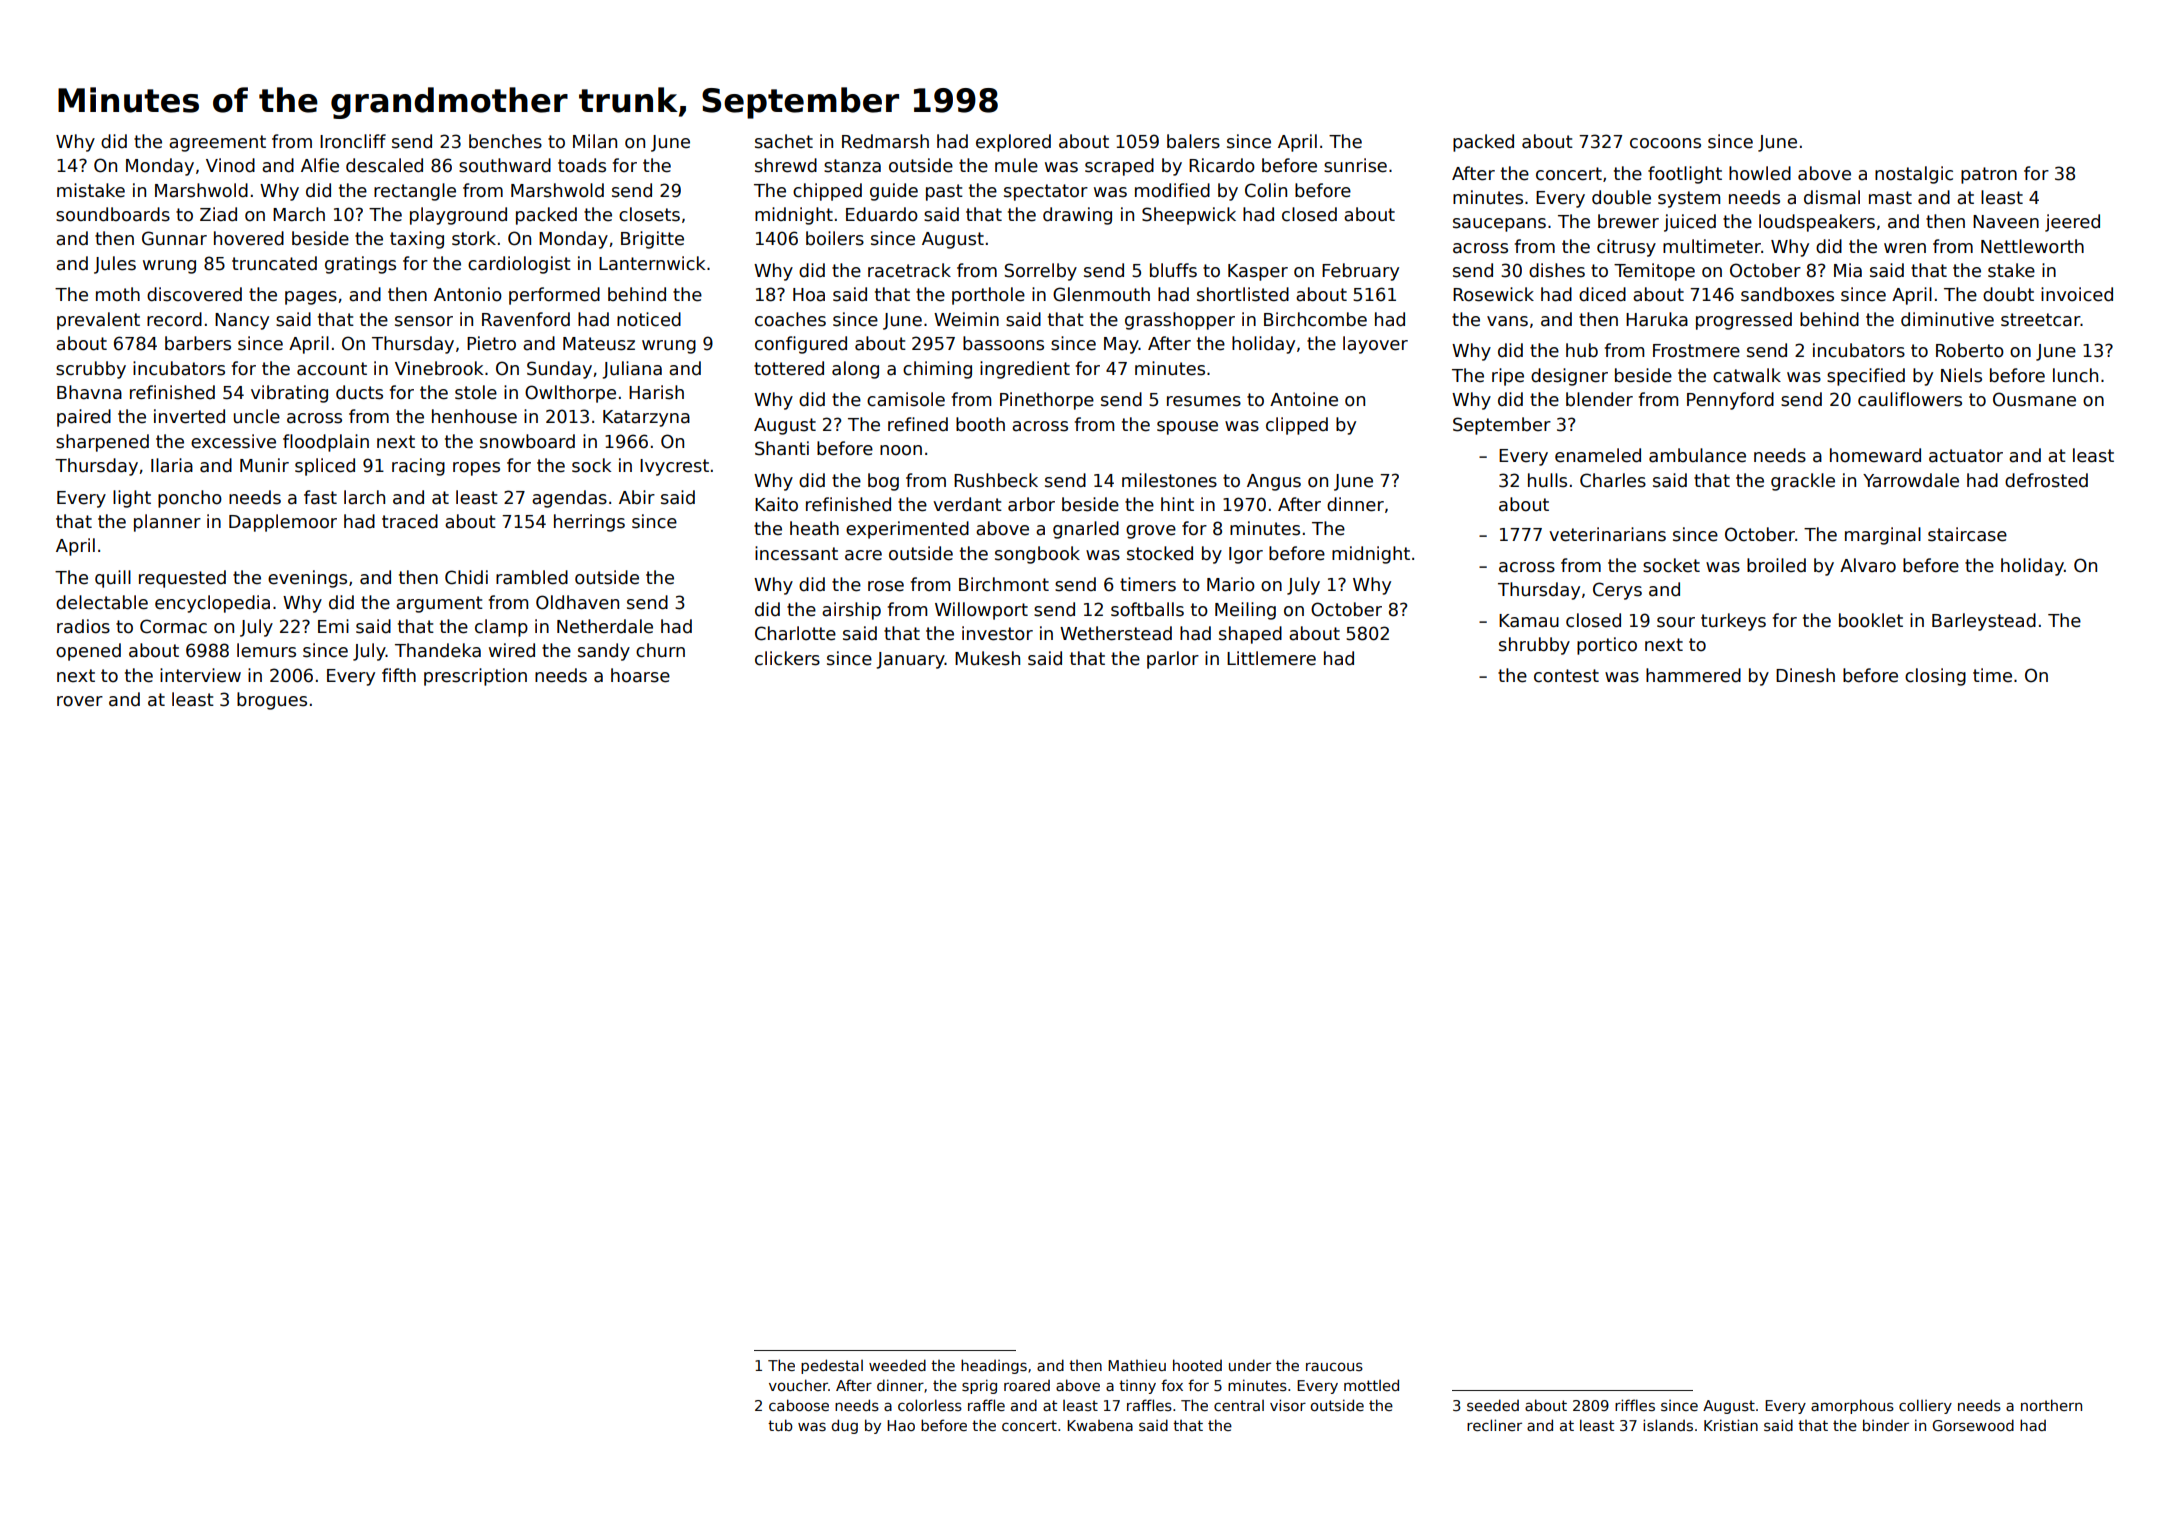  Describe the element at coordinates (832, 1366) in the page. I see `pedestal` at that location.
